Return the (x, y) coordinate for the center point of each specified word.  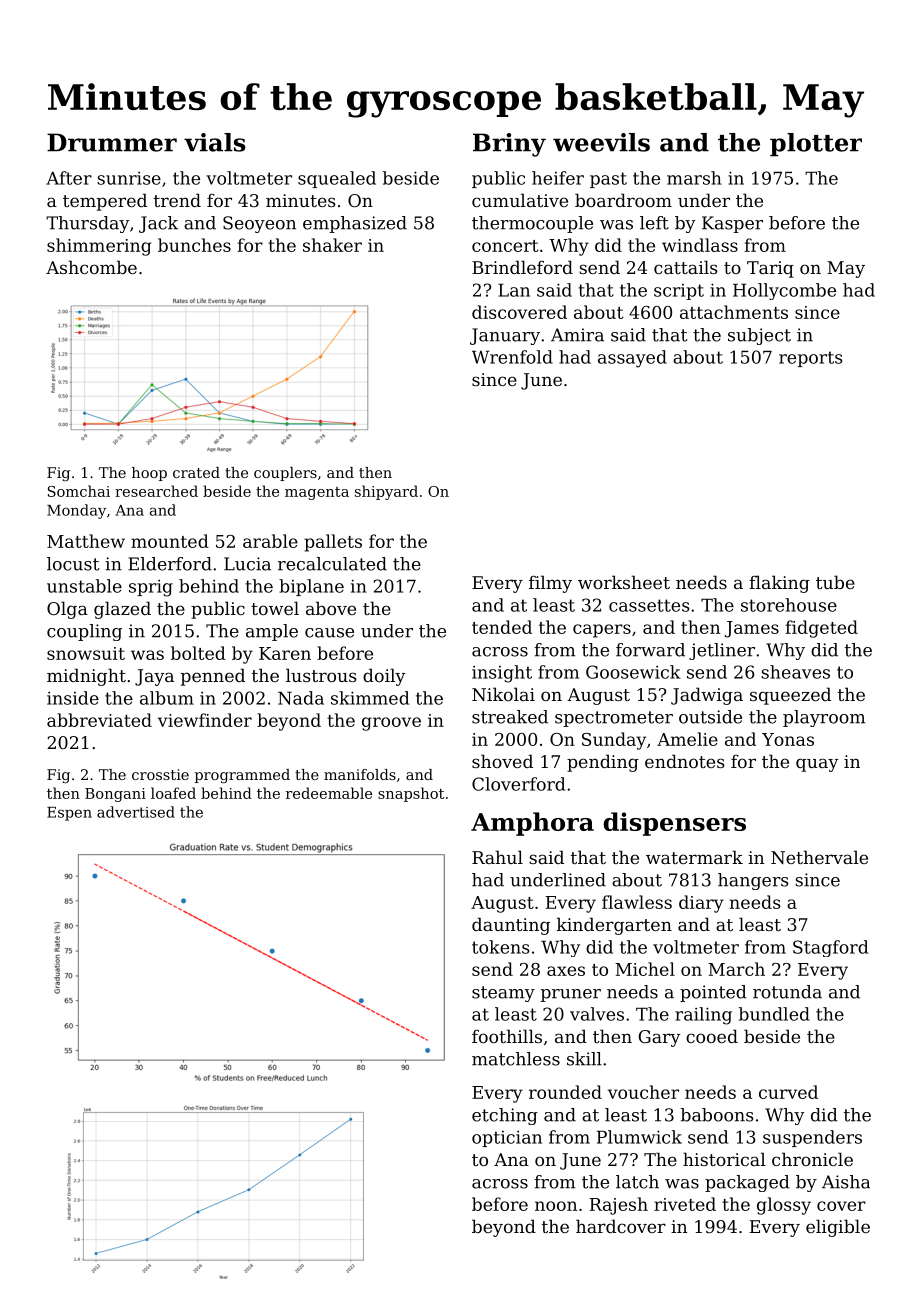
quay (817, 765)
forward (650, 650)
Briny (509, 145)
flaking (779, 584)
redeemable (329, 793)
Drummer (112, 142)
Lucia (247, 564)
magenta (317, 493)
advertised (136, 812)
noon (556, 1206)
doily (384, 677)
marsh (694, 178)
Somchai (79, 491)
